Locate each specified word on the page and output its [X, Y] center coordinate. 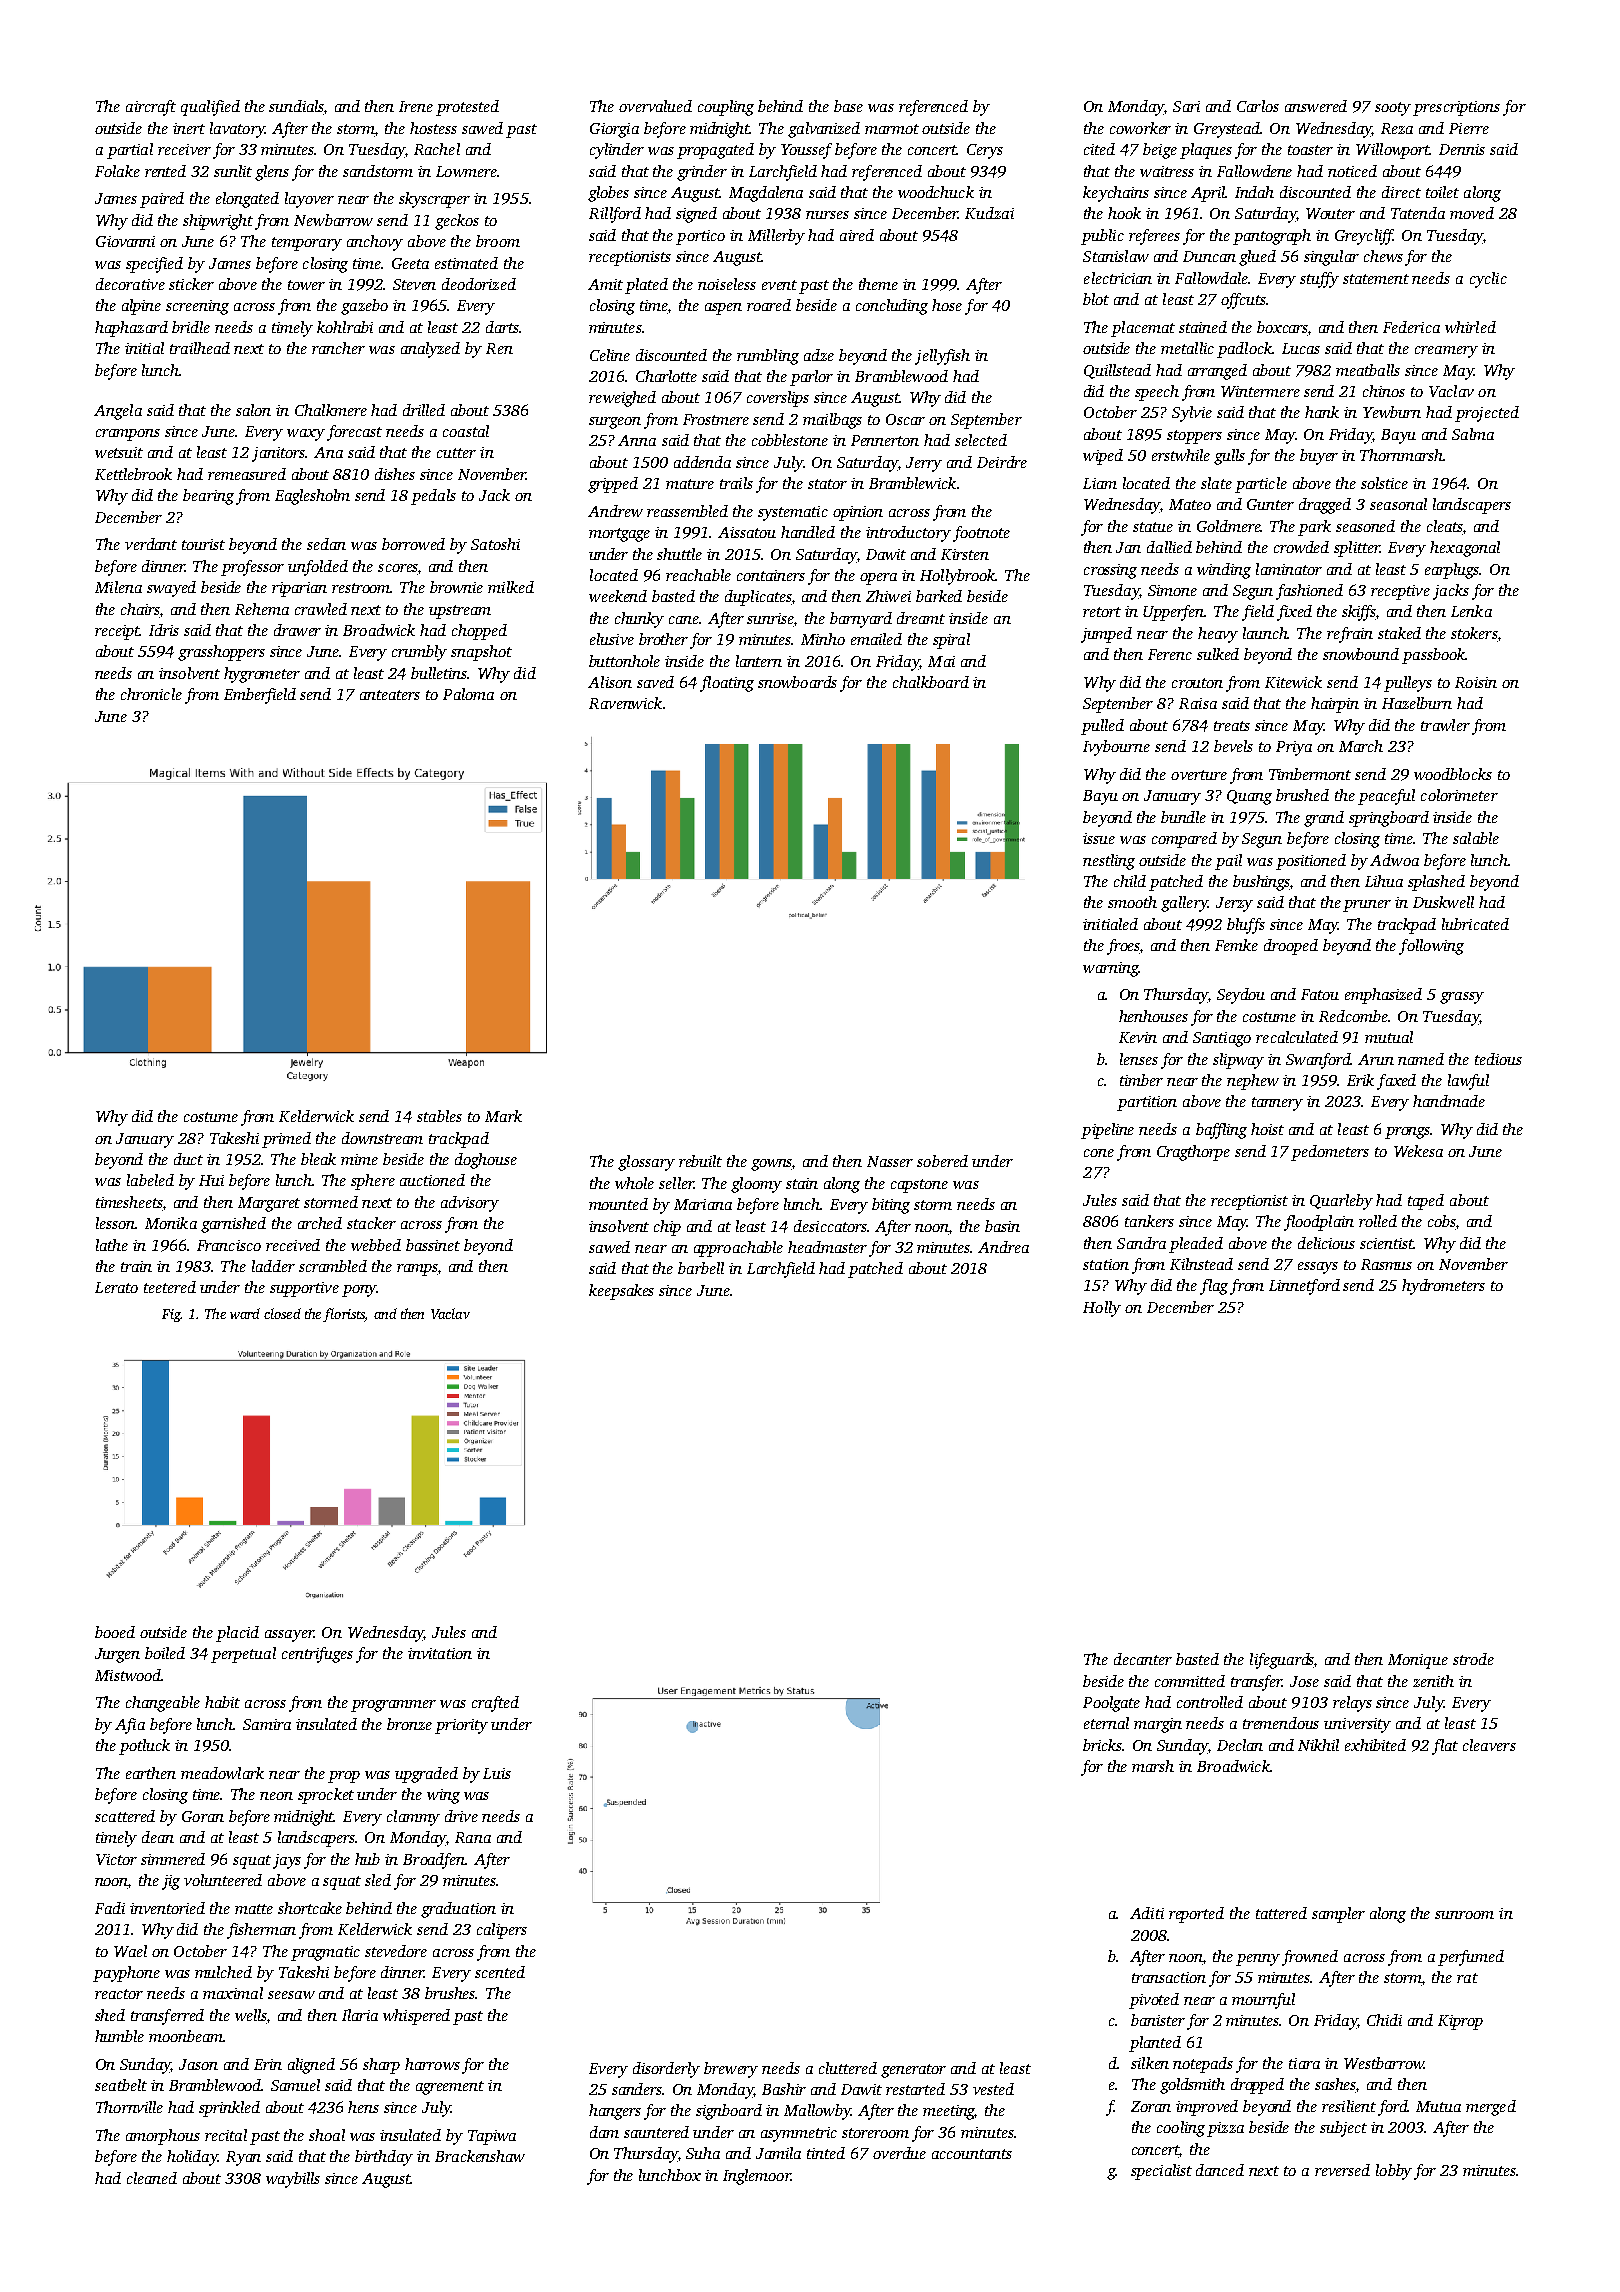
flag [1214, 1287]
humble [119, 2036]
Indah [1254, 192]
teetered [170, 1287]
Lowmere [466, 171]
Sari [1186, 106]
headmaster [827, 1247]
